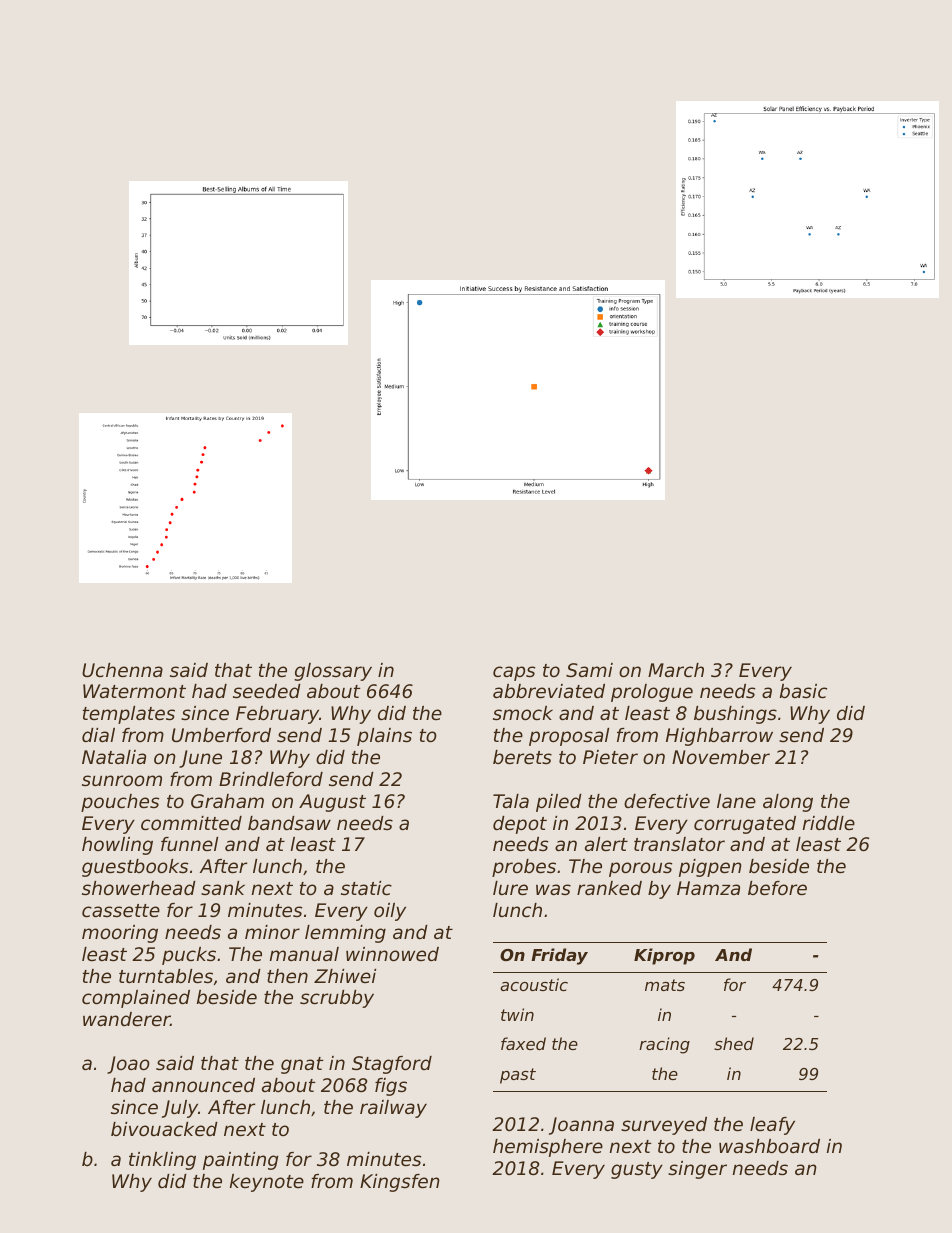 This image has width=952, height=1233. What do you see at coordinates (777, 888) in the image?
I see `before` at bounding box center [777, 888].
